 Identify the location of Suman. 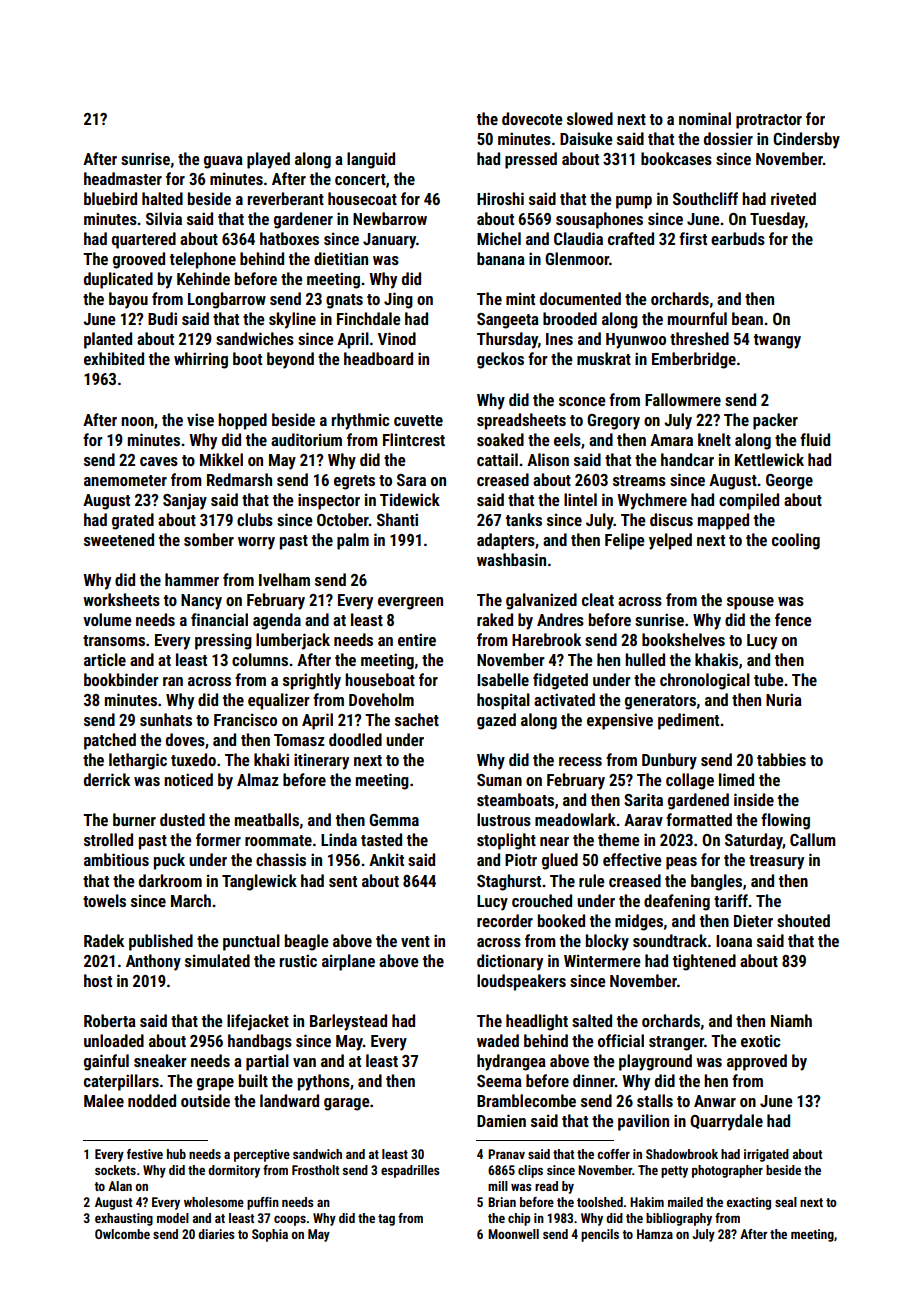
(499, 780).
